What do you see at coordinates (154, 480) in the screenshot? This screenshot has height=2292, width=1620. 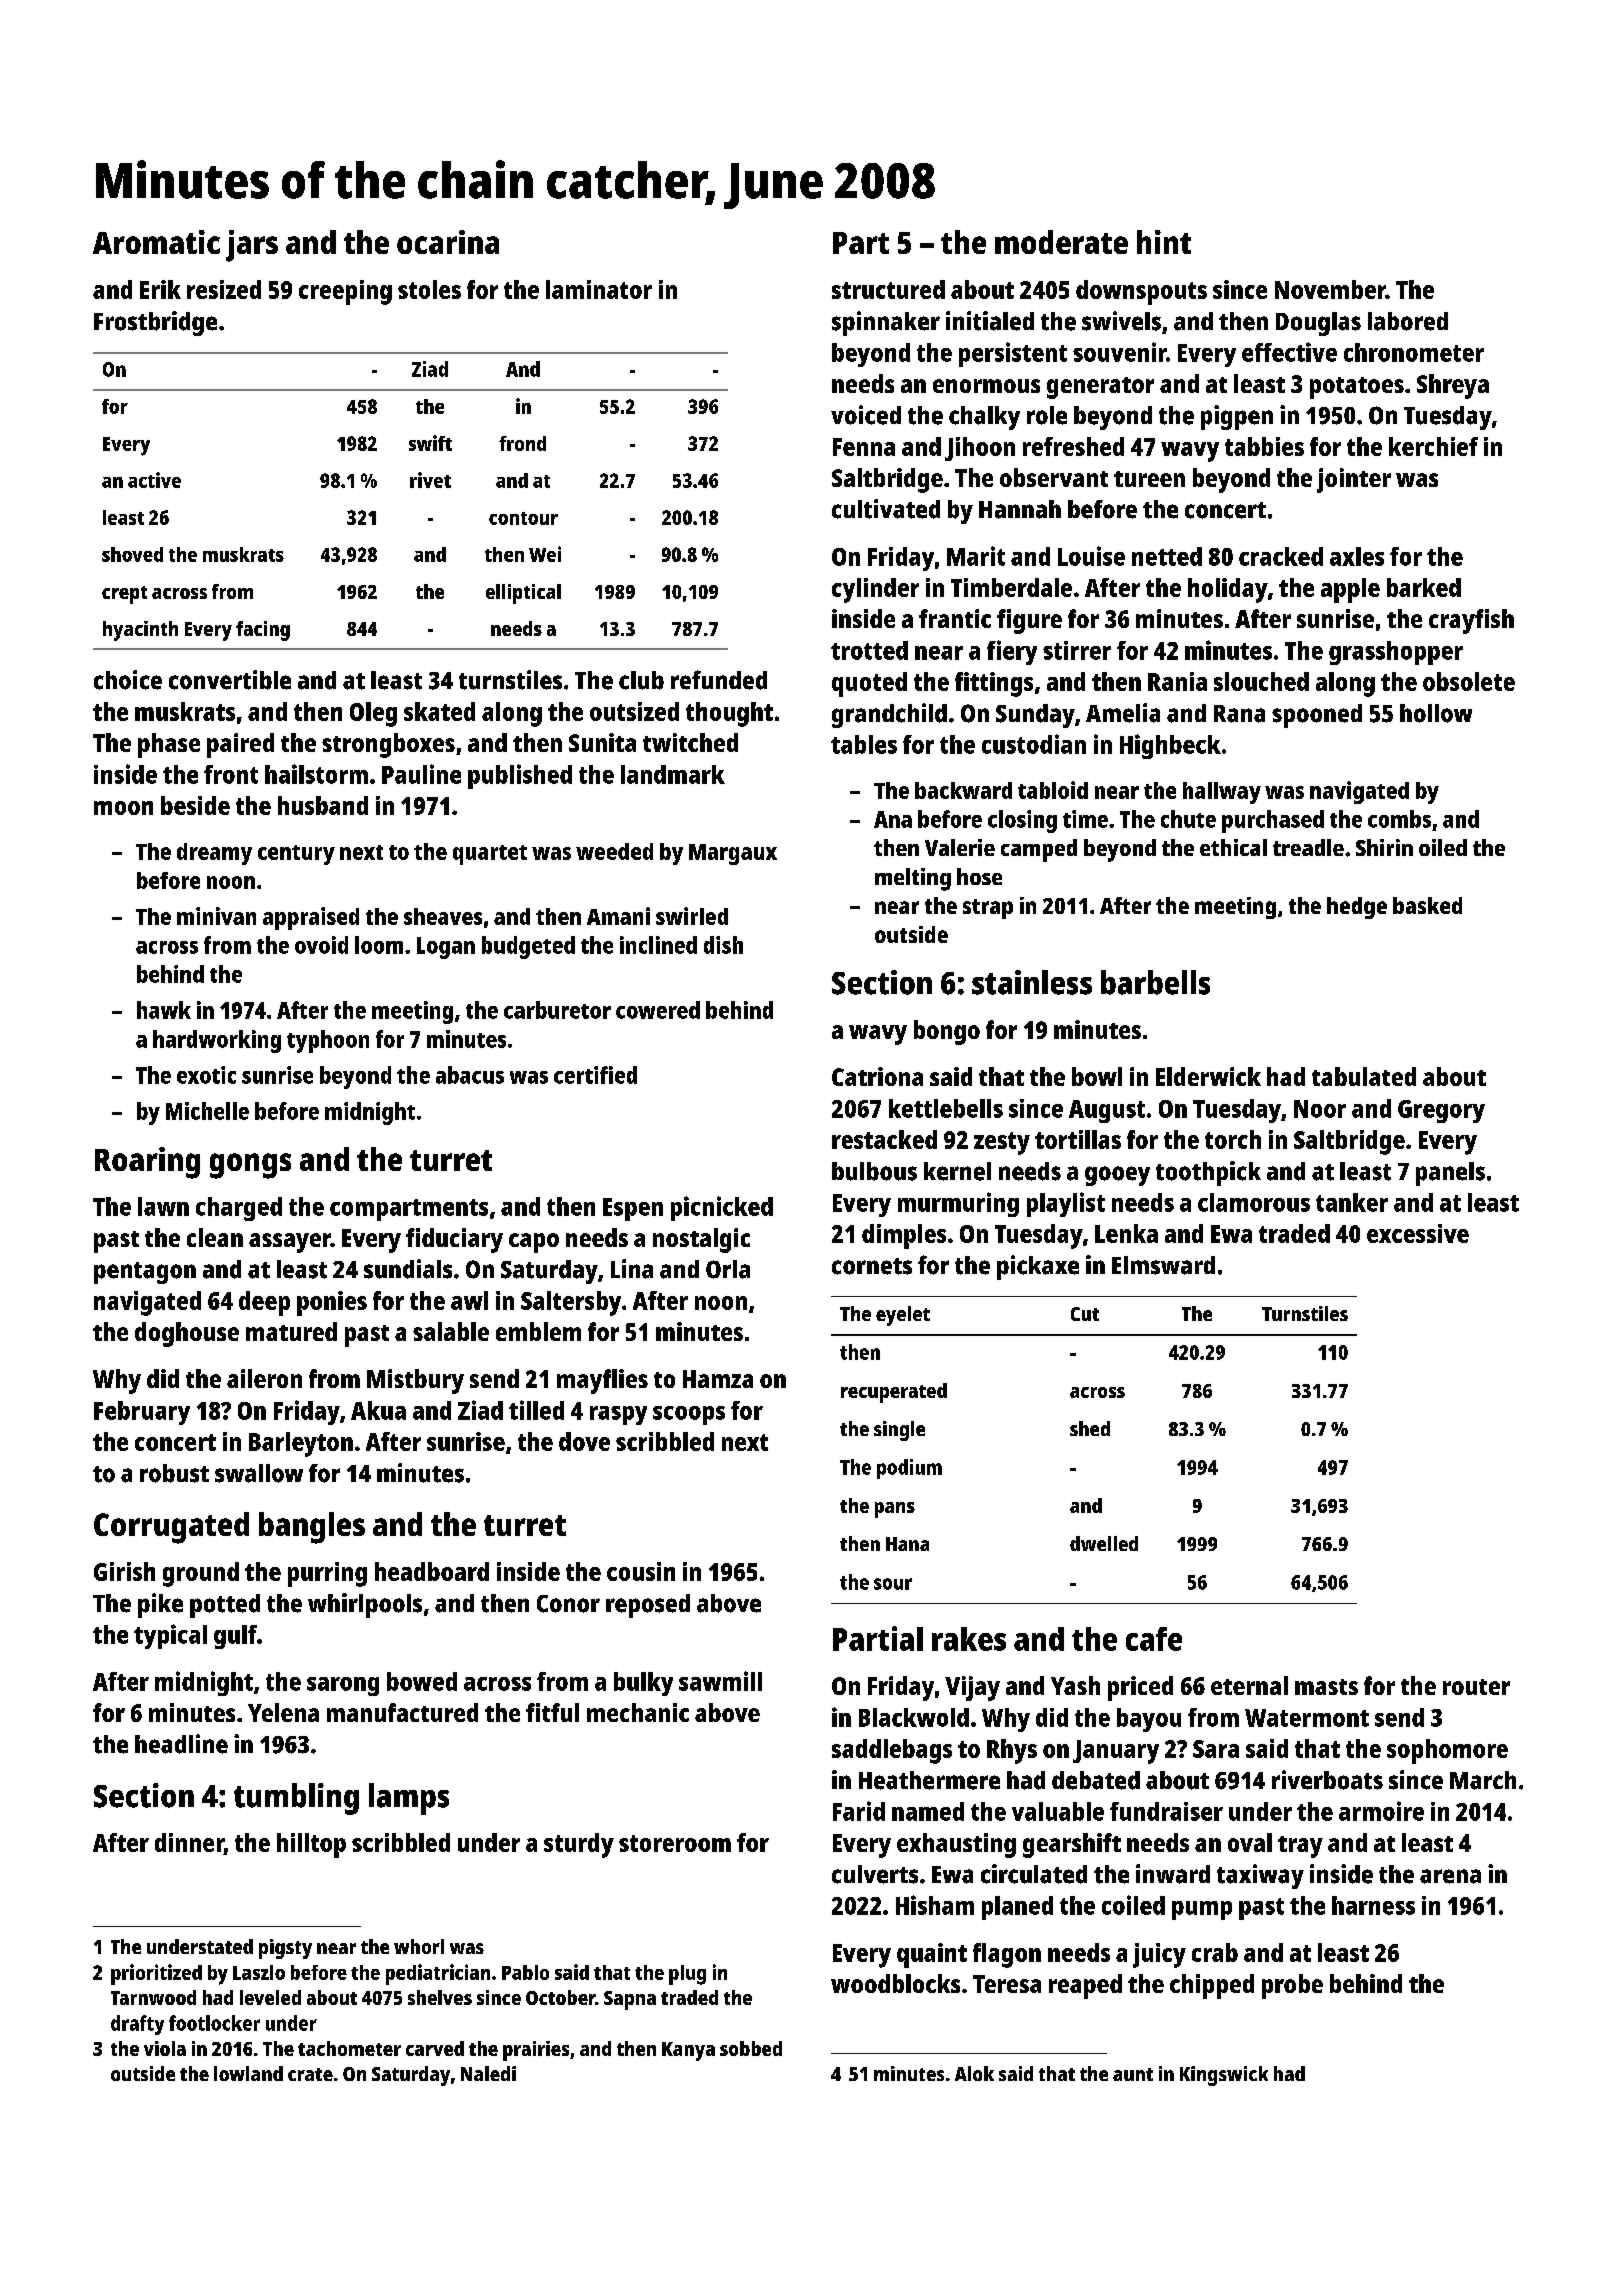 I see `active` at bounding box center [154, 480].
